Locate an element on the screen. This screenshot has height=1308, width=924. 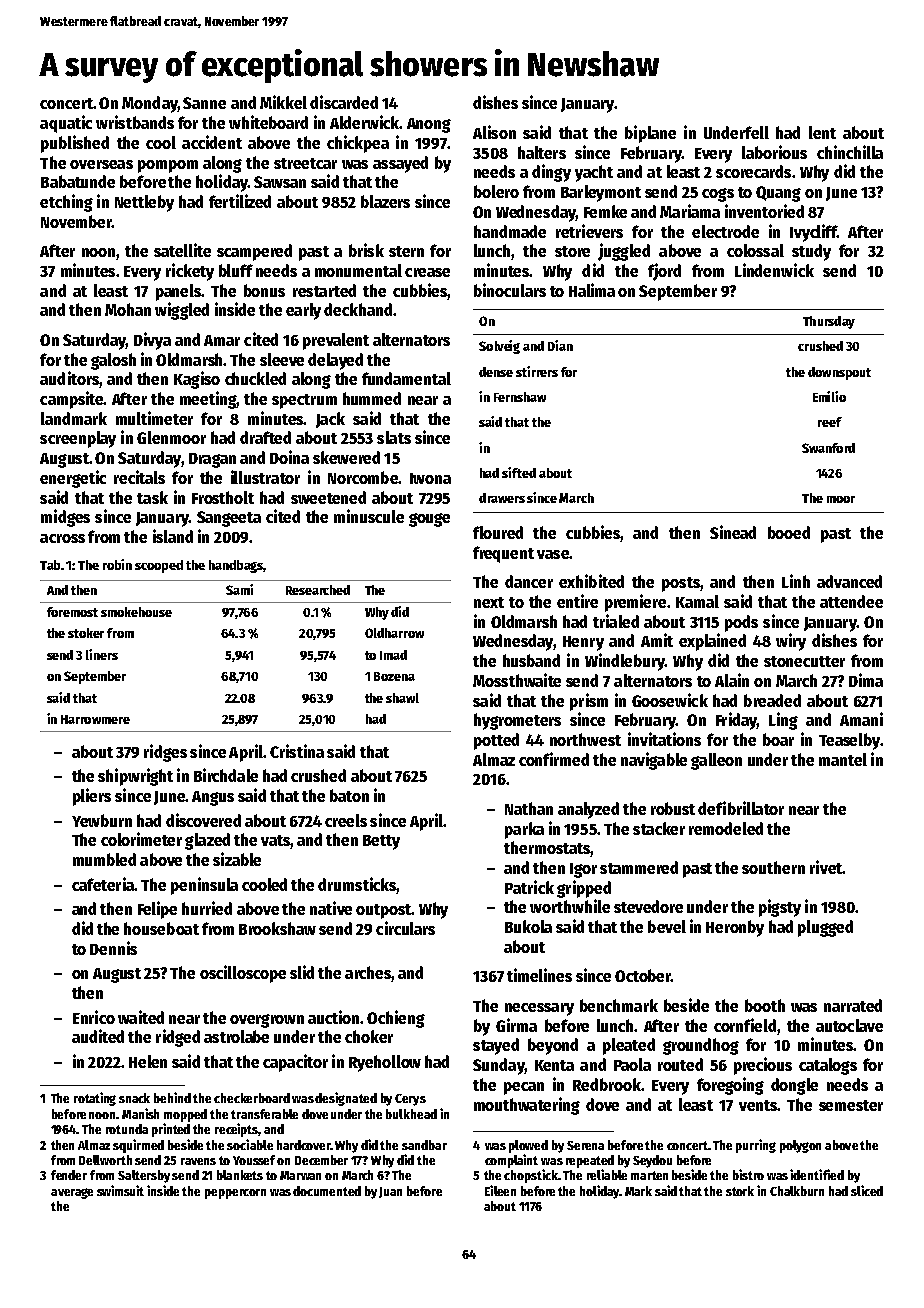
husband is located at coordinates (531, 660).
